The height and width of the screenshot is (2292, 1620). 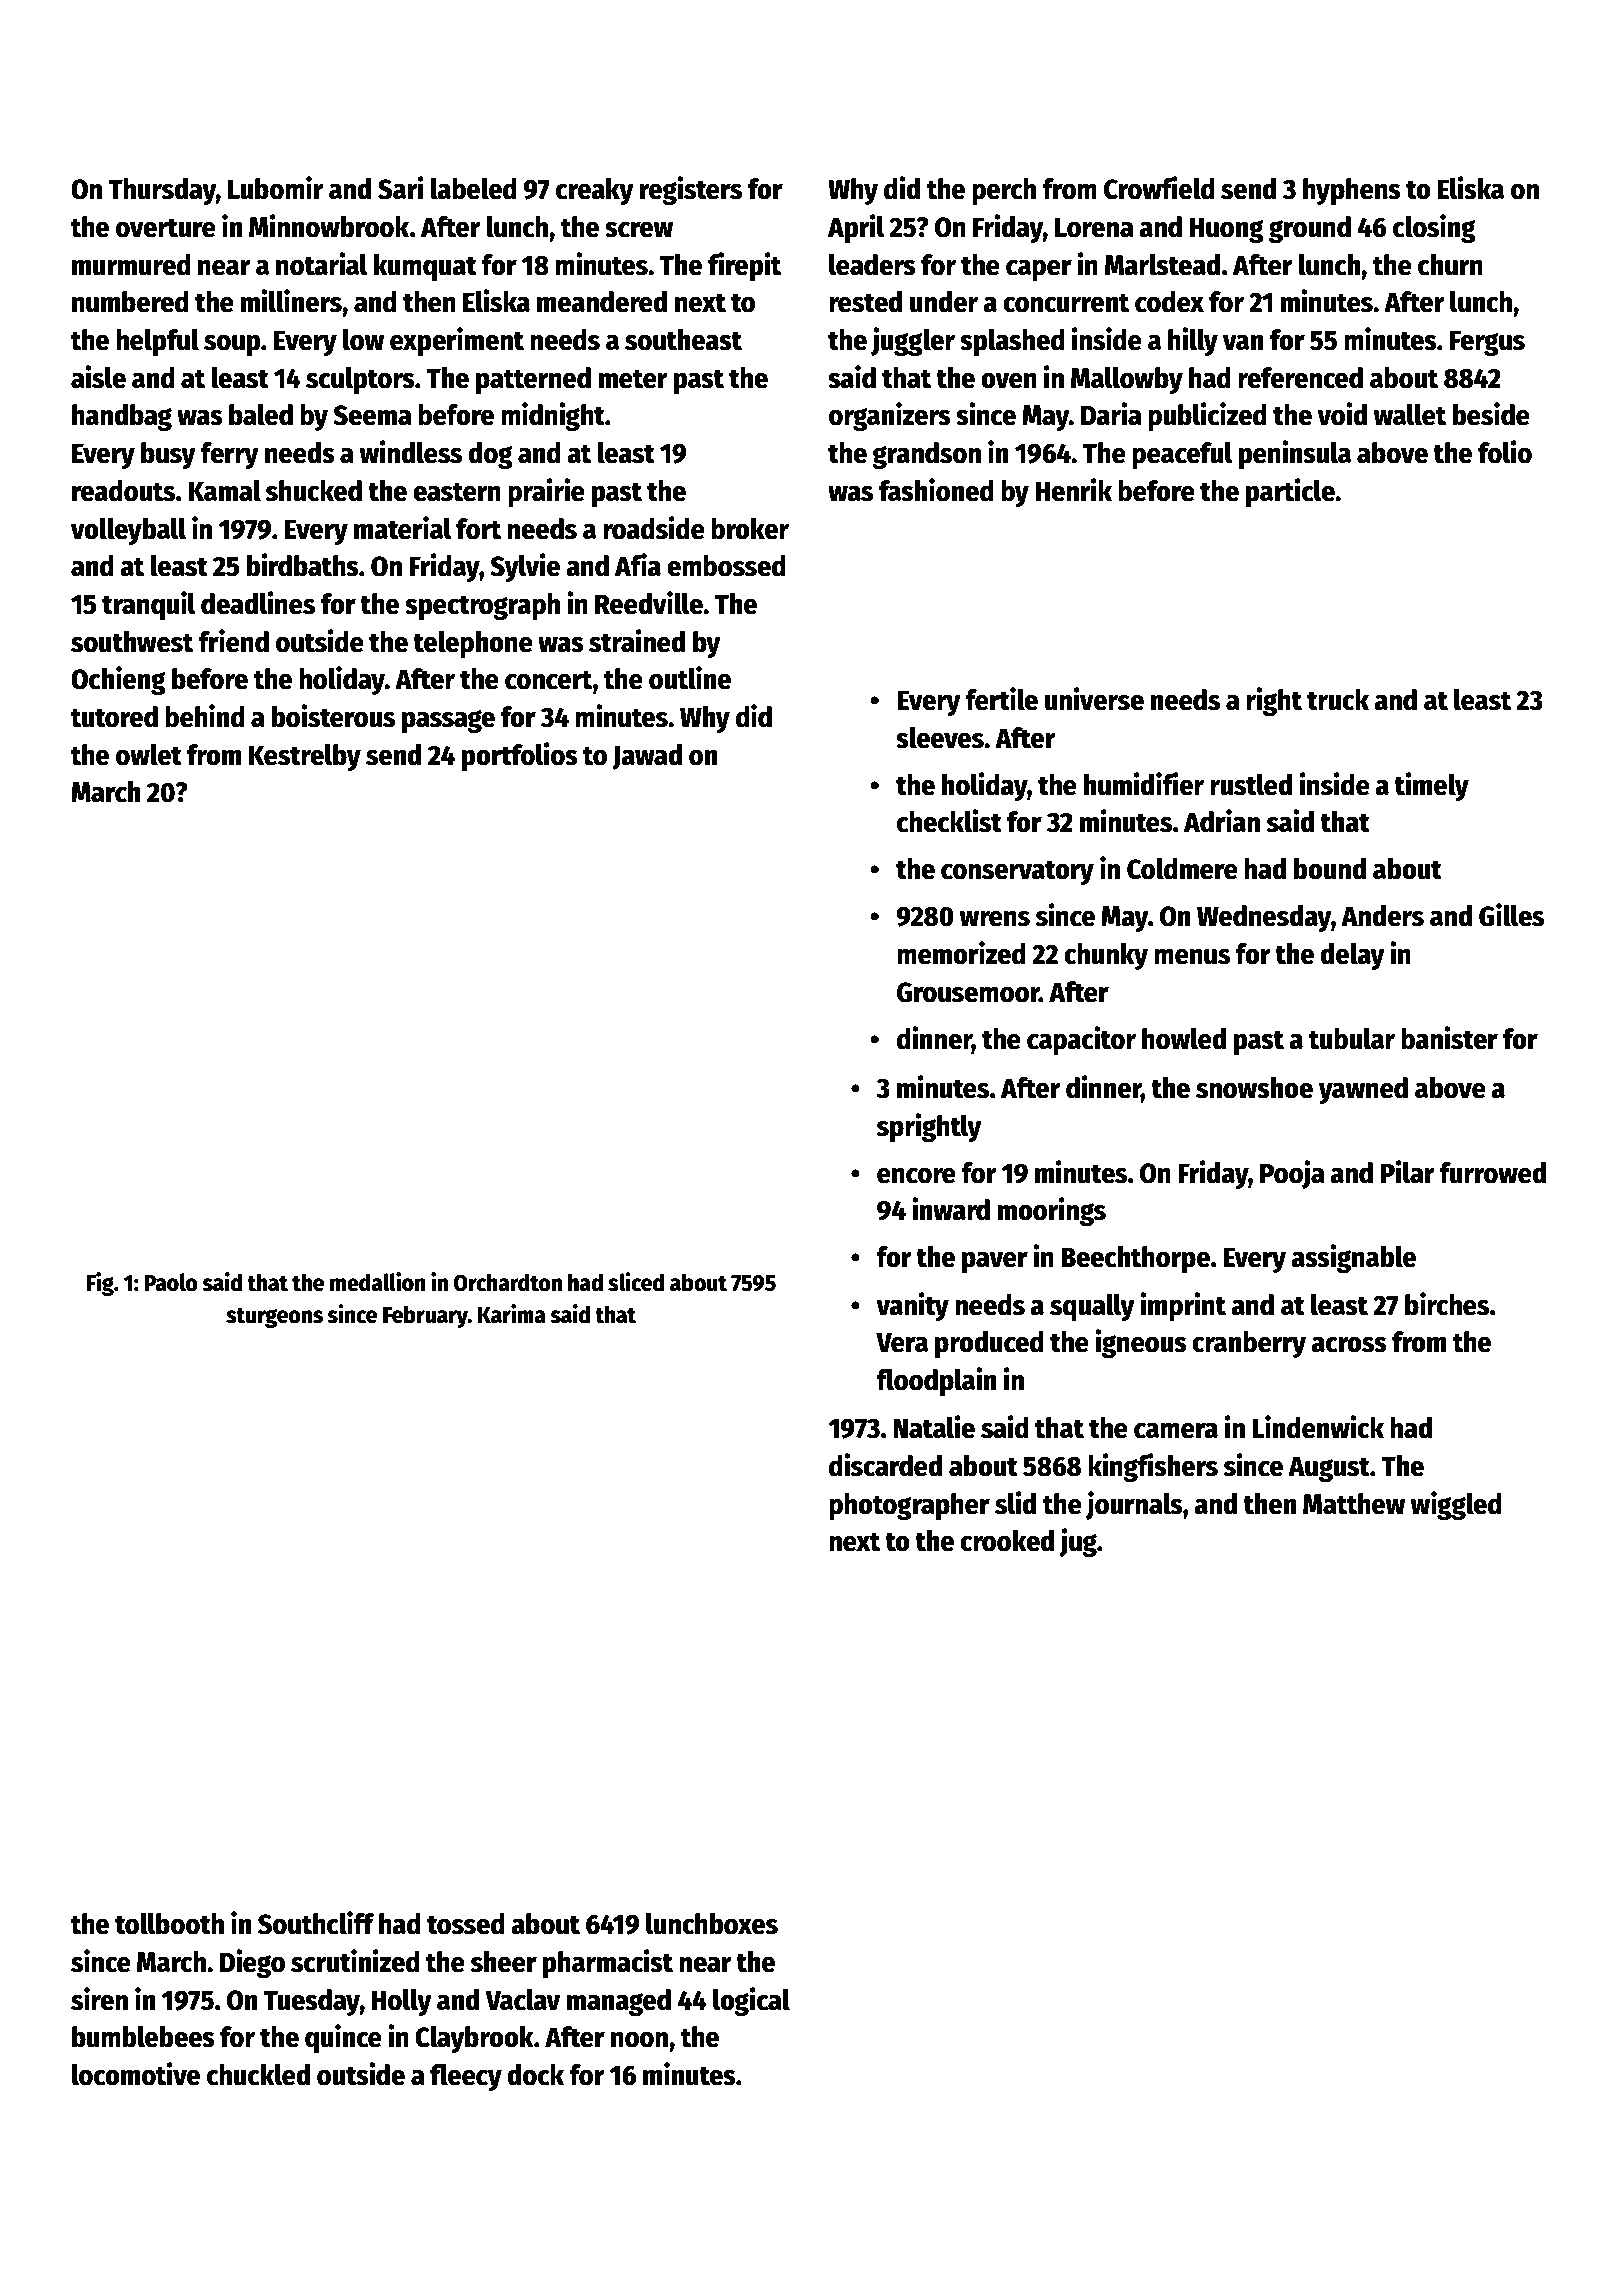 I want to click on Karima, so click(x=512, y=1314).
